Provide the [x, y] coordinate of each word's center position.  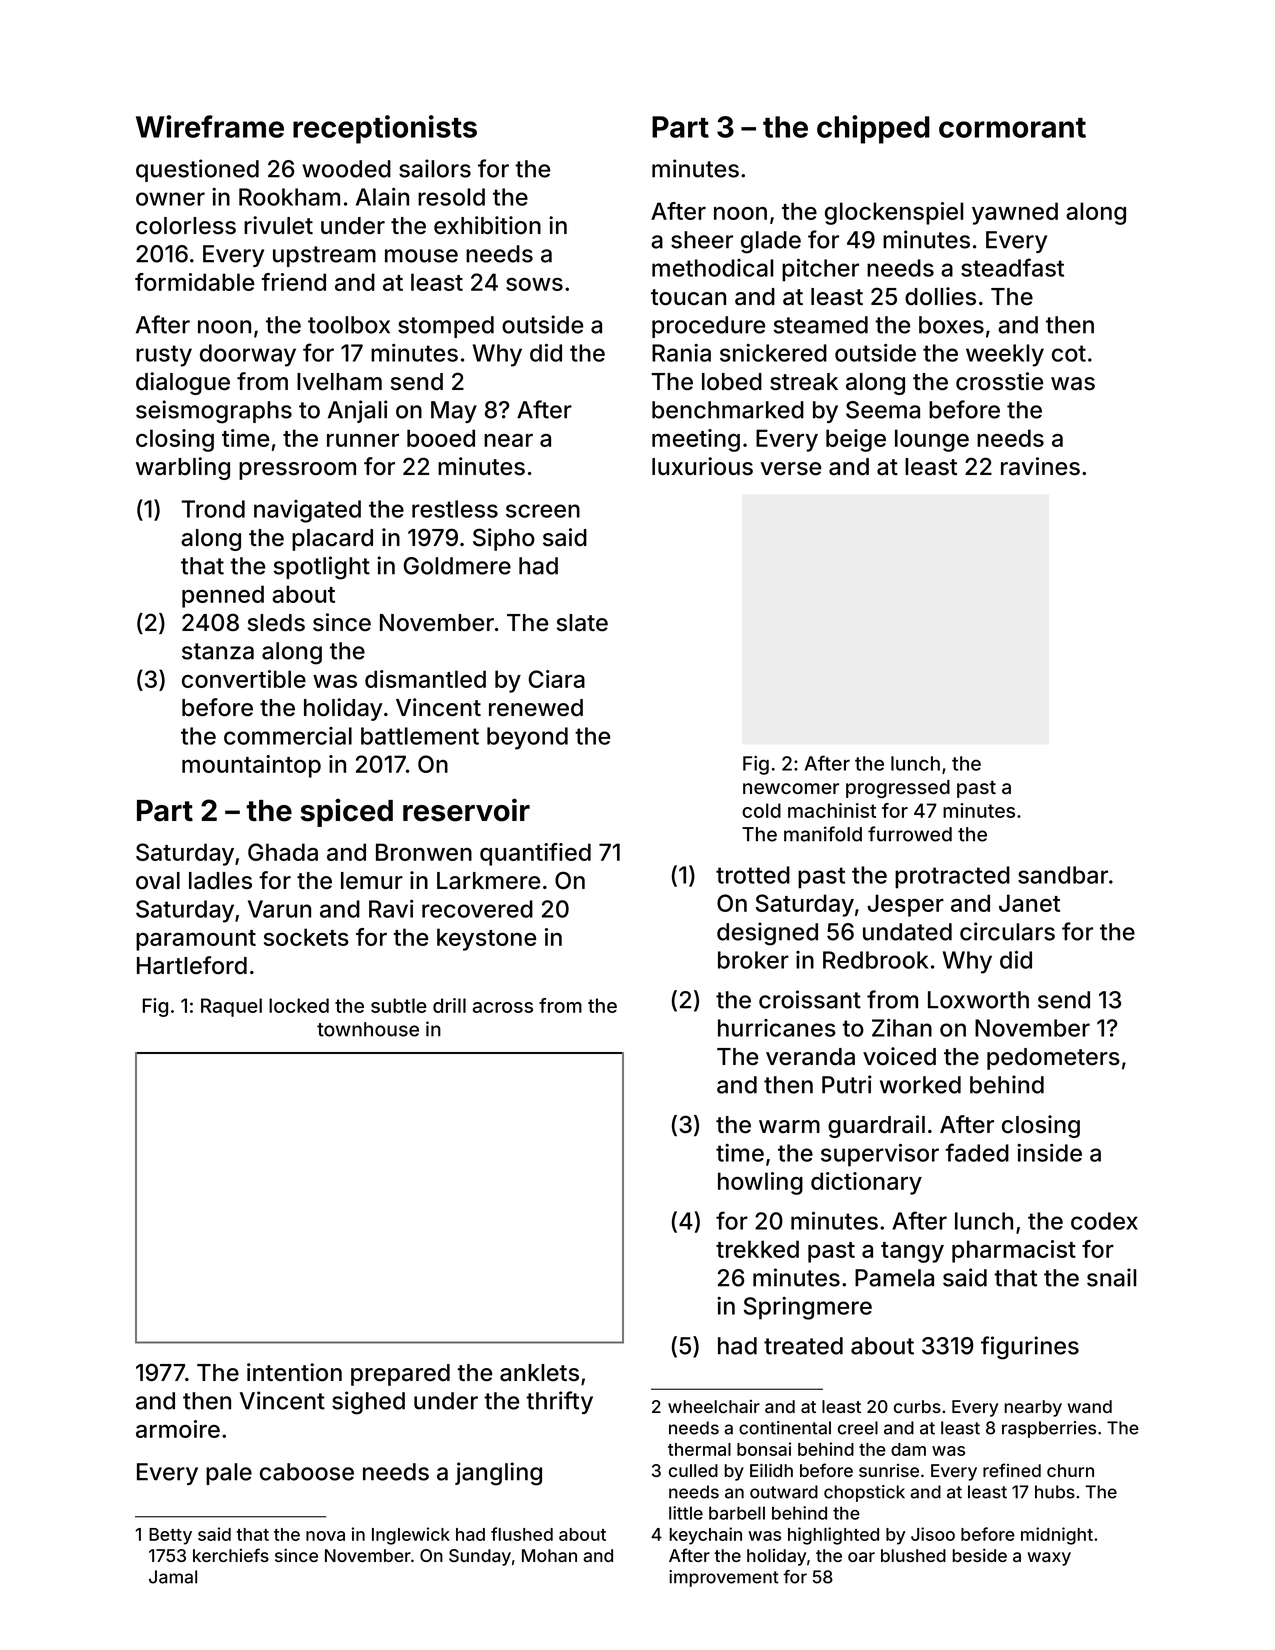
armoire [178, 1429]
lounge [932, 440]
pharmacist [1014, 1251]
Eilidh [771, 1470]
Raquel [231, 1007]
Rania [681, 353]
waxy [1049, 1559]
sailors [435, 168]
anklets [539, 1373]
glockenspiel [894, 213]
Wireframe [210, 126]
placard [332, 540]
